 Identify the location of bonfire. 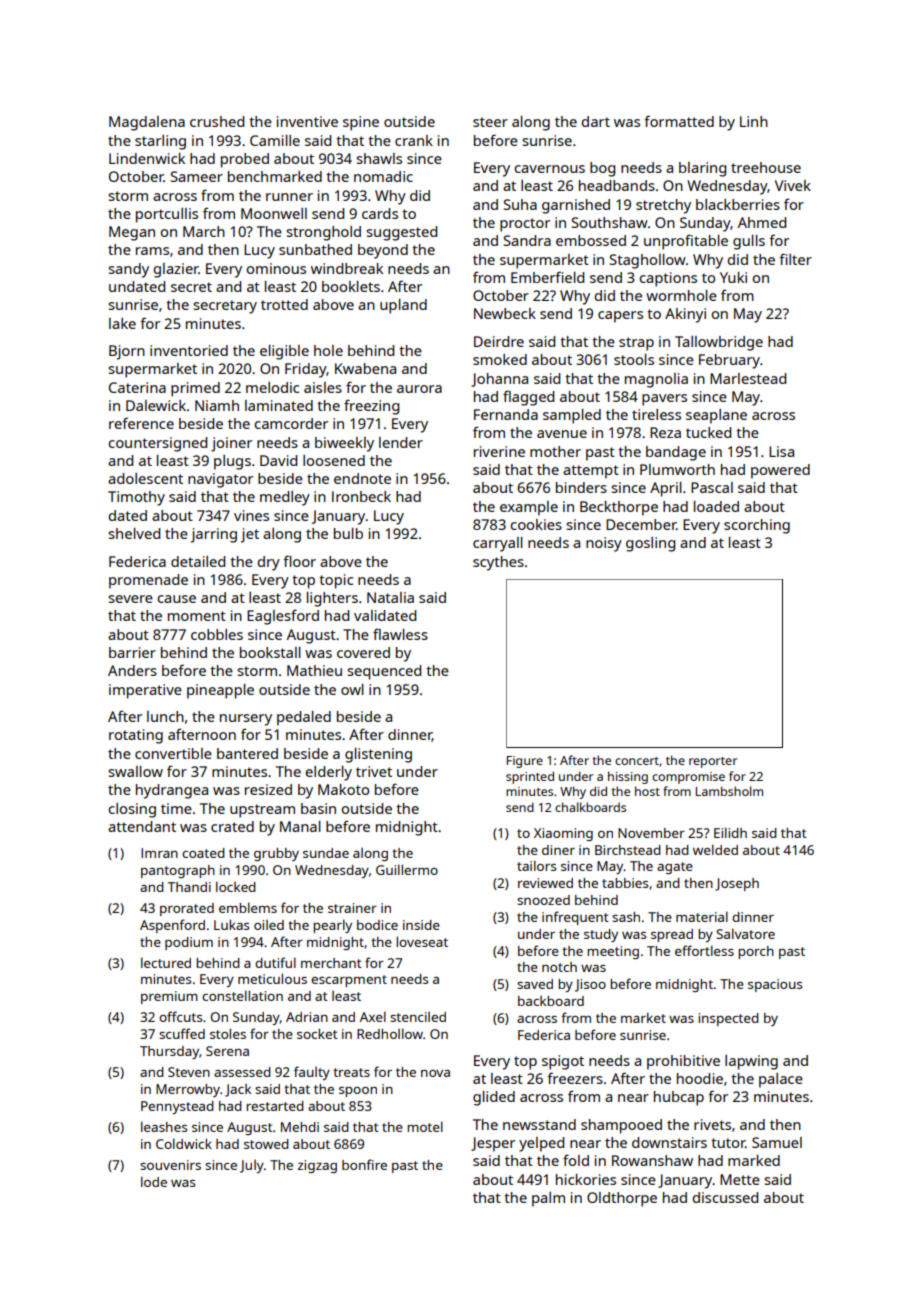
(364, 1164).
